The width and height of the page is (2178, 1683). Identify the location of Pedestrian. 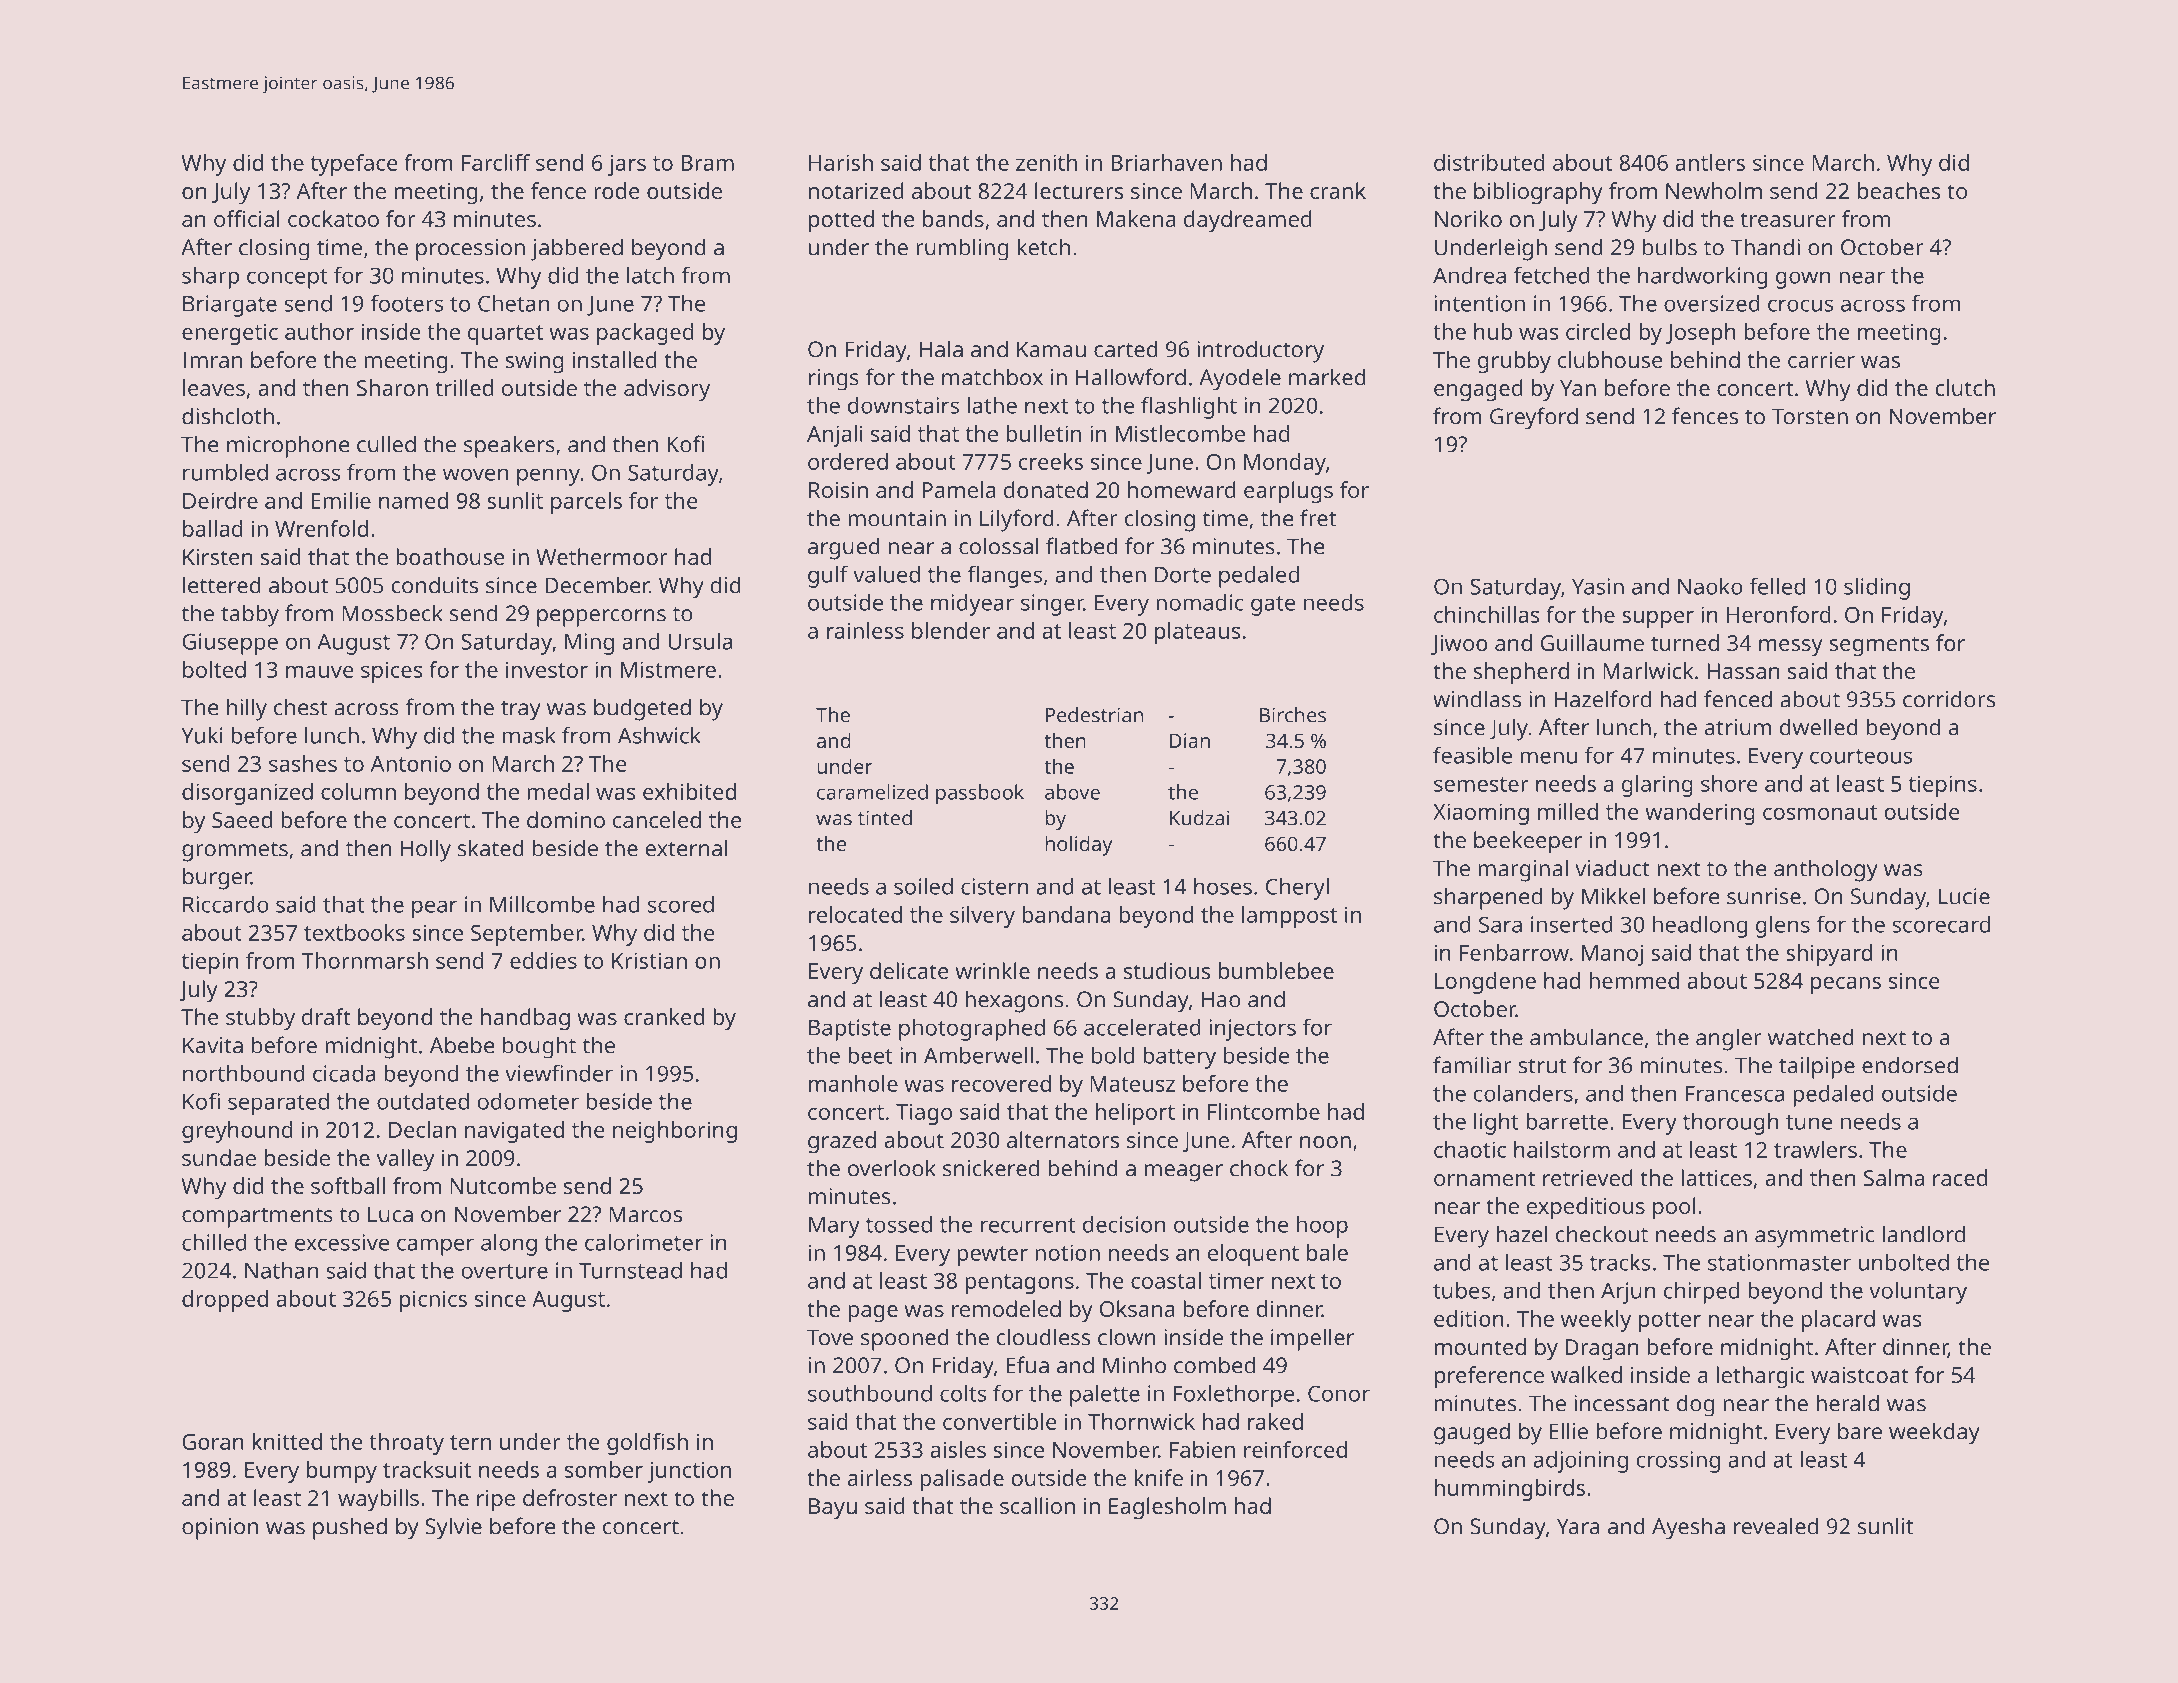
(1094, 715).
